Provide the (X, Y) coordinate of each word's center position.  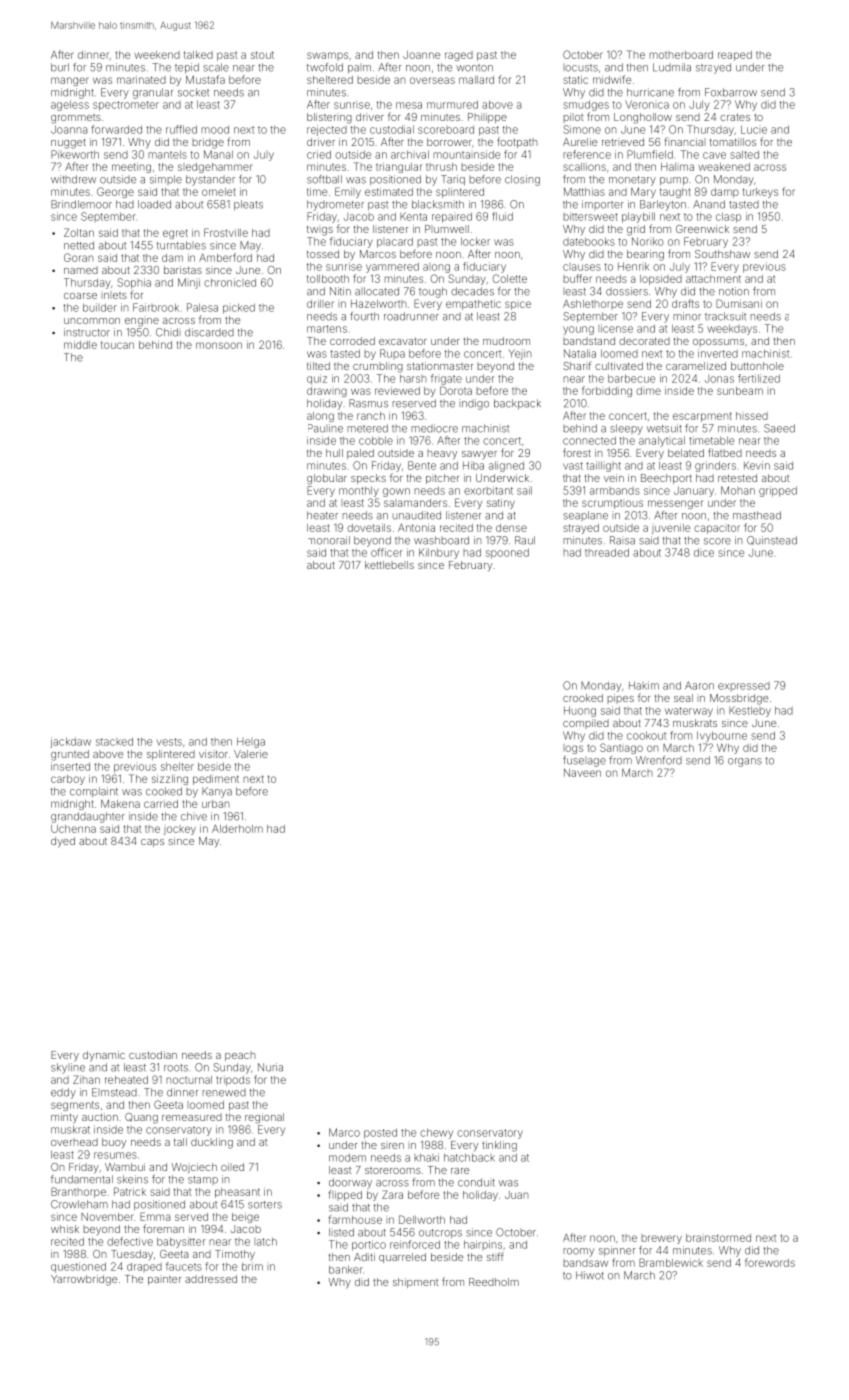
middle (80, 345)
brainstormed (718, 1238)
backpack (517, 404)
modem (347, 1157)
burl (60, 67)
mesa (409, 105)
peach (240, 1056)
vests (169, 742)
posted (380, 1133)
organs (745, 762)
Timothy (235, 1255)
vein (614, 478)
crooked (583, 698)
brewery (661, 1239)
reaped (735, 56)
